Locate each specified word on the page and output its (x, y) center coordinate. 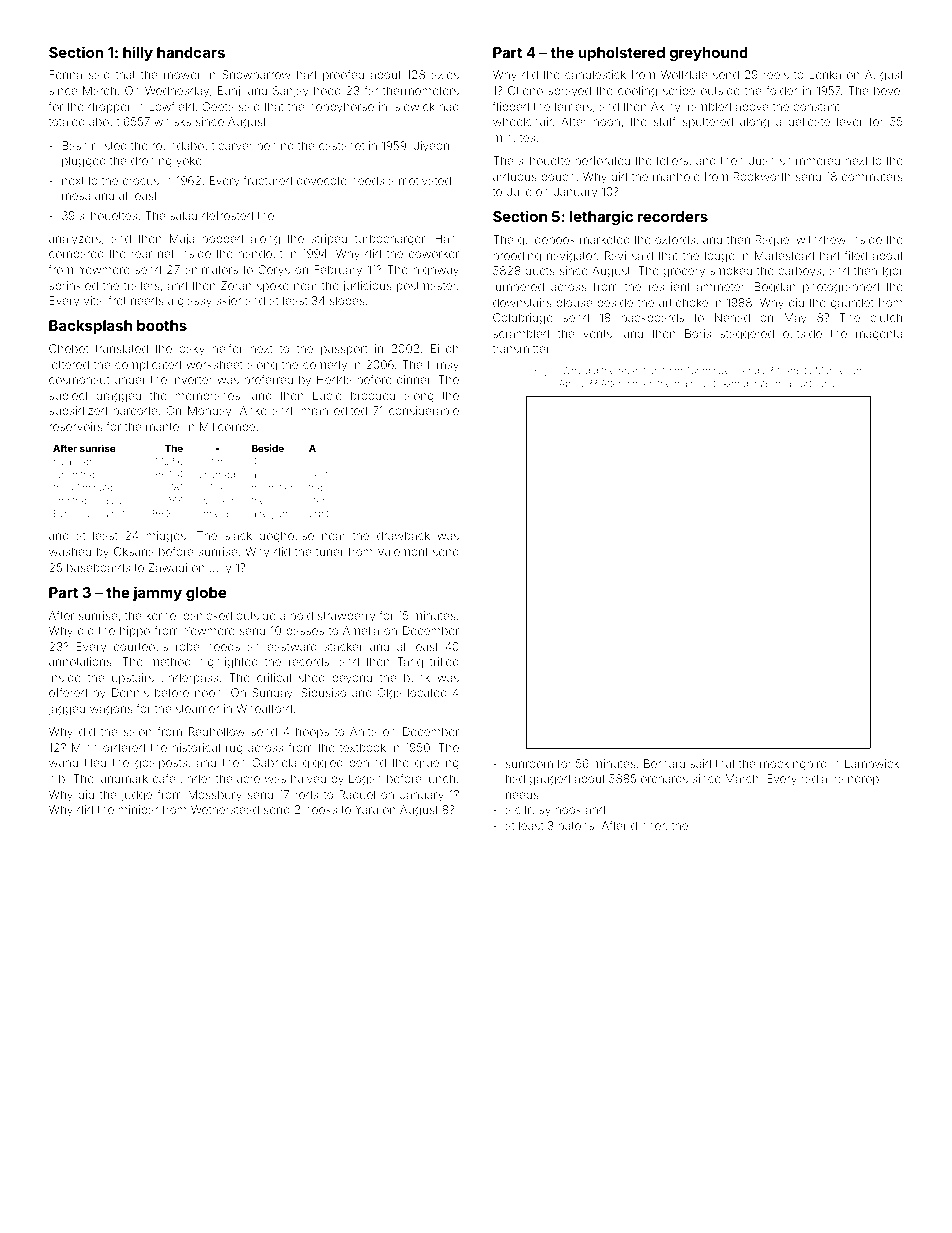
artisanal (819, 383)
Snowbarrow (256, 74)
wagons (111, 711)
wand (63, 762)
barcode (135, 410)
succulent (103, 513)
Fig (541, 371)
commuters (872, 177)
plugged (84, 162)
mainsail (692, 383)
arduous (515, 176)
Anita (363, 731)
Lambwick (872, 763)
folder (781, 90)
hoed (327, 90)
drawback (403, 535)
